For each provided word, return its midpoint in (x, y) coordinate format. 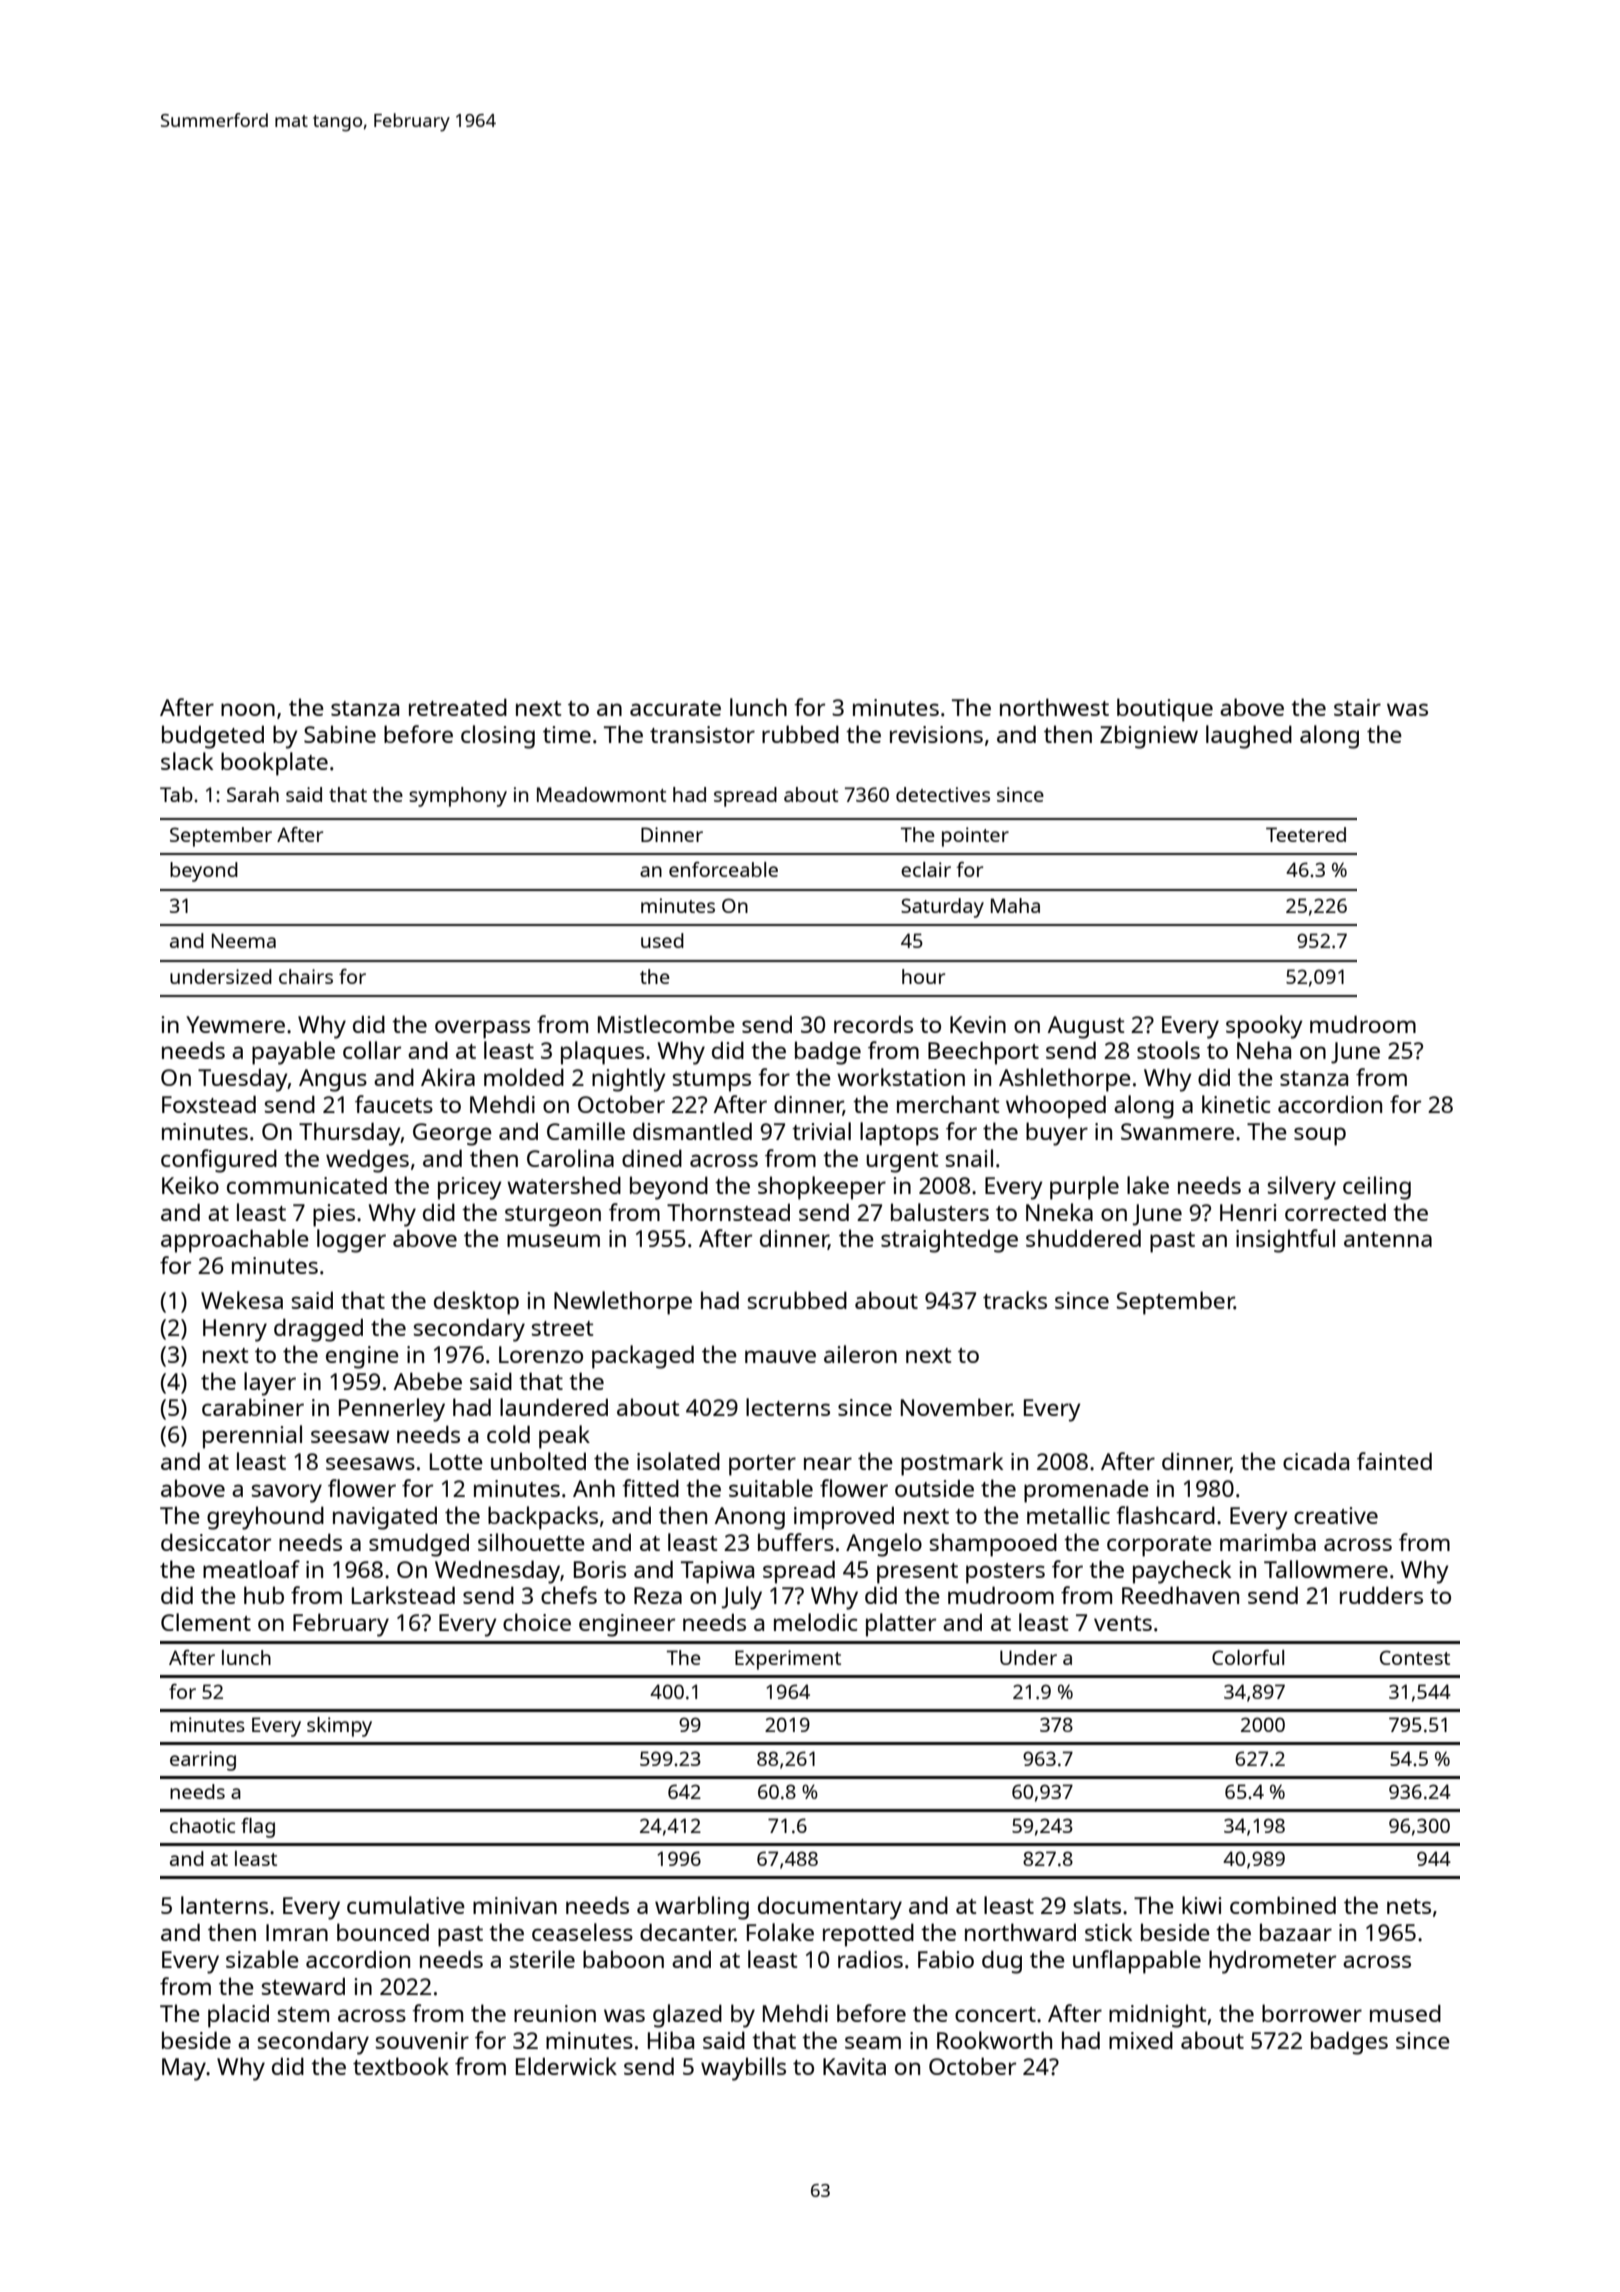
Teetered (1306, 834)
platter (901, 1625)
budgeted (213, 737)
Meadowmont (601, 794)
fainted (1394, 1461)
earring (203, 1761)
